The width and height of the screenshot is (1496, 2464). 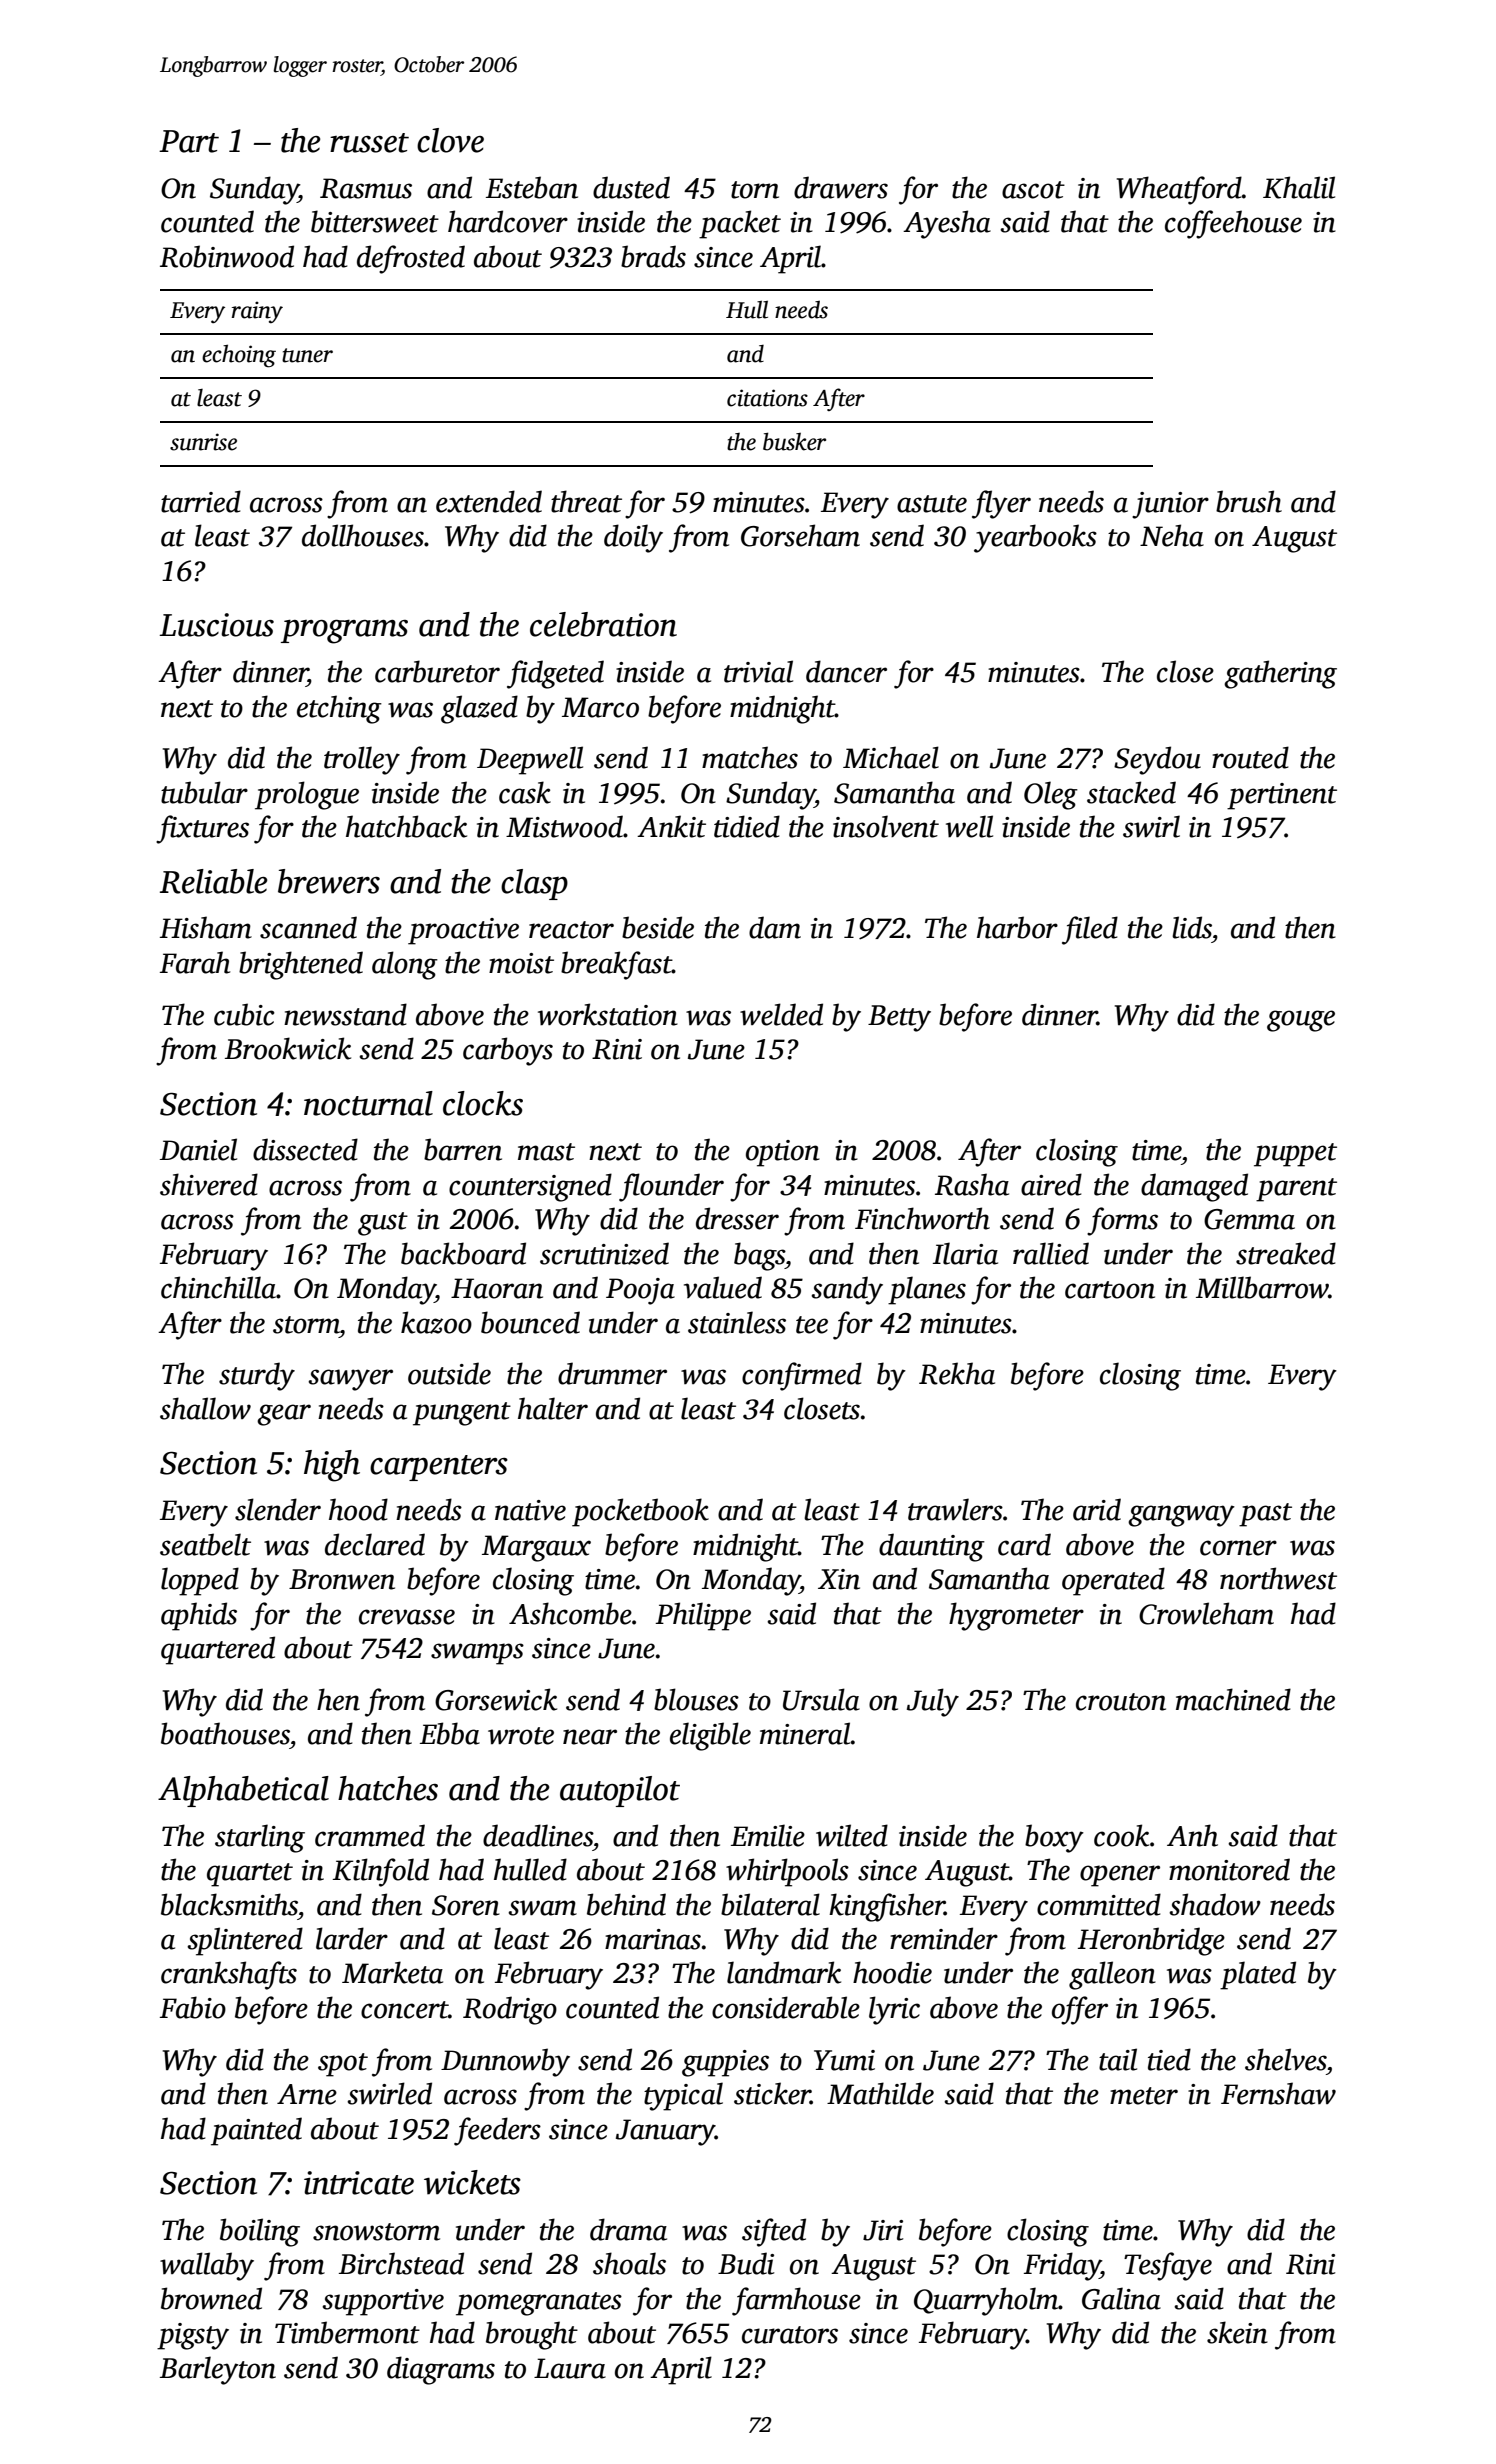 What do you see at coordinates (658, 927) in the screenshot?
I see `beside` at bounding box center [658, 927].
